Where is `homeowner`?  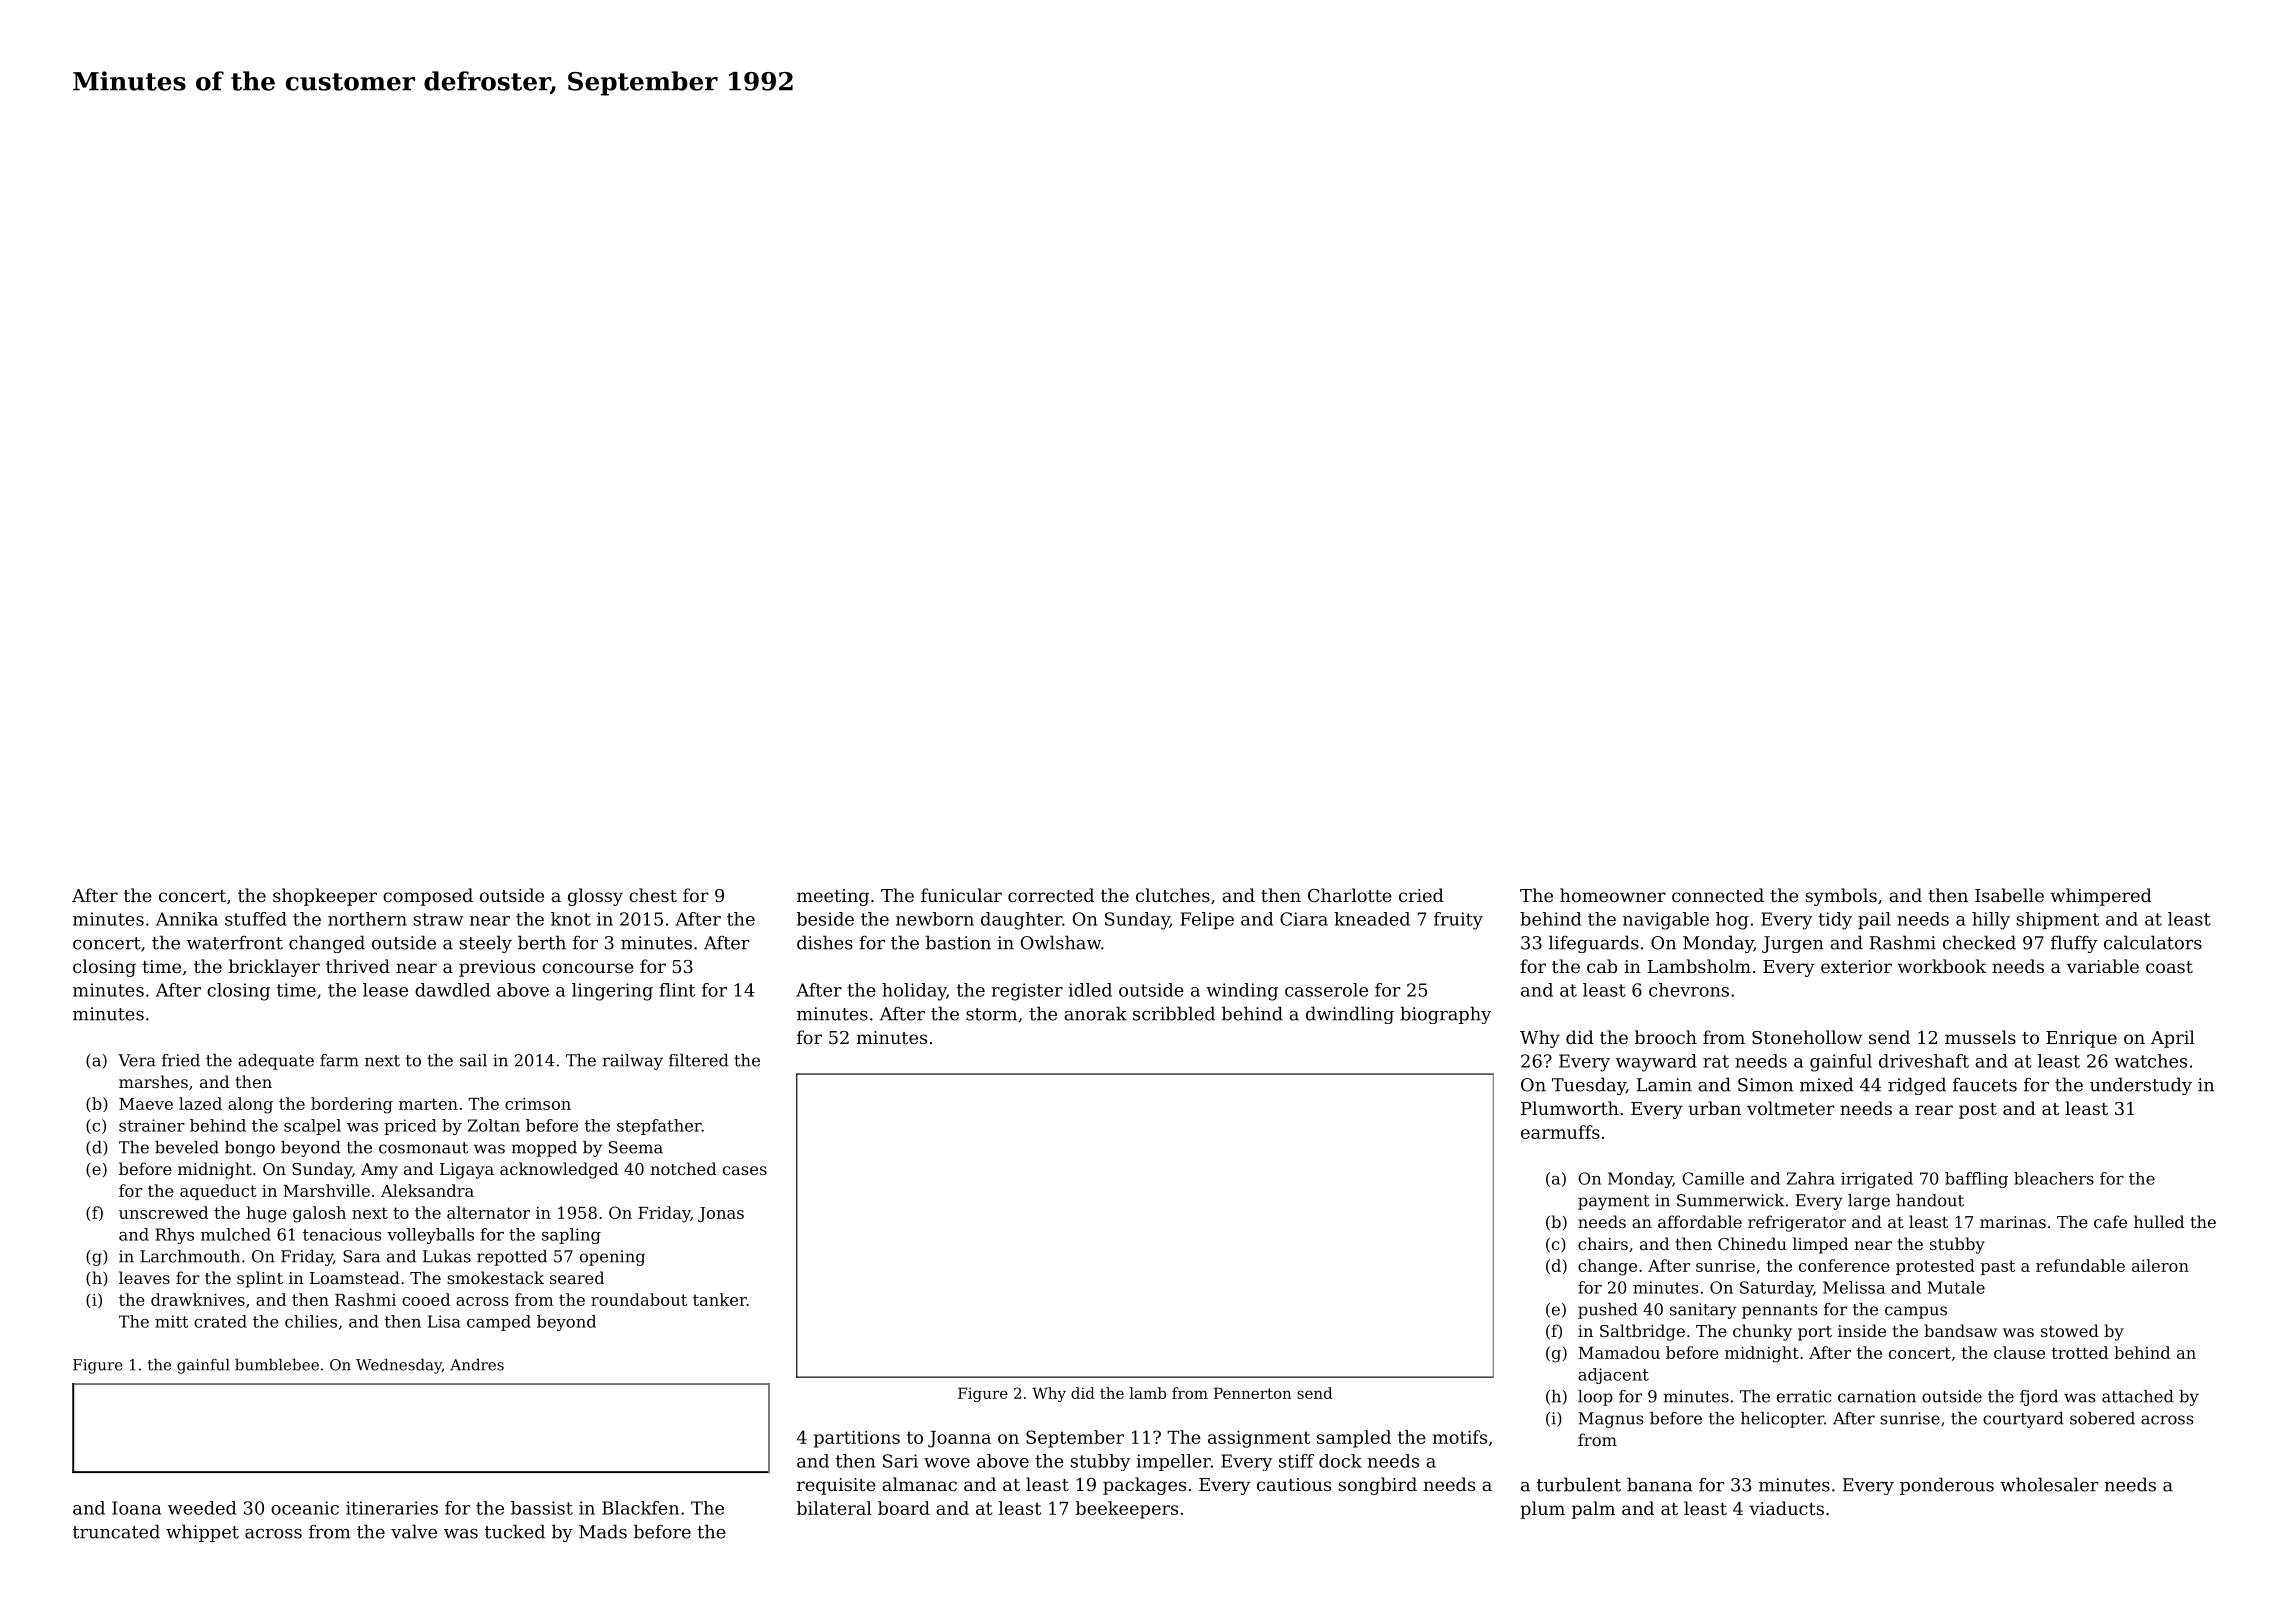
homeowner is located at coordinates (1613, 895).
